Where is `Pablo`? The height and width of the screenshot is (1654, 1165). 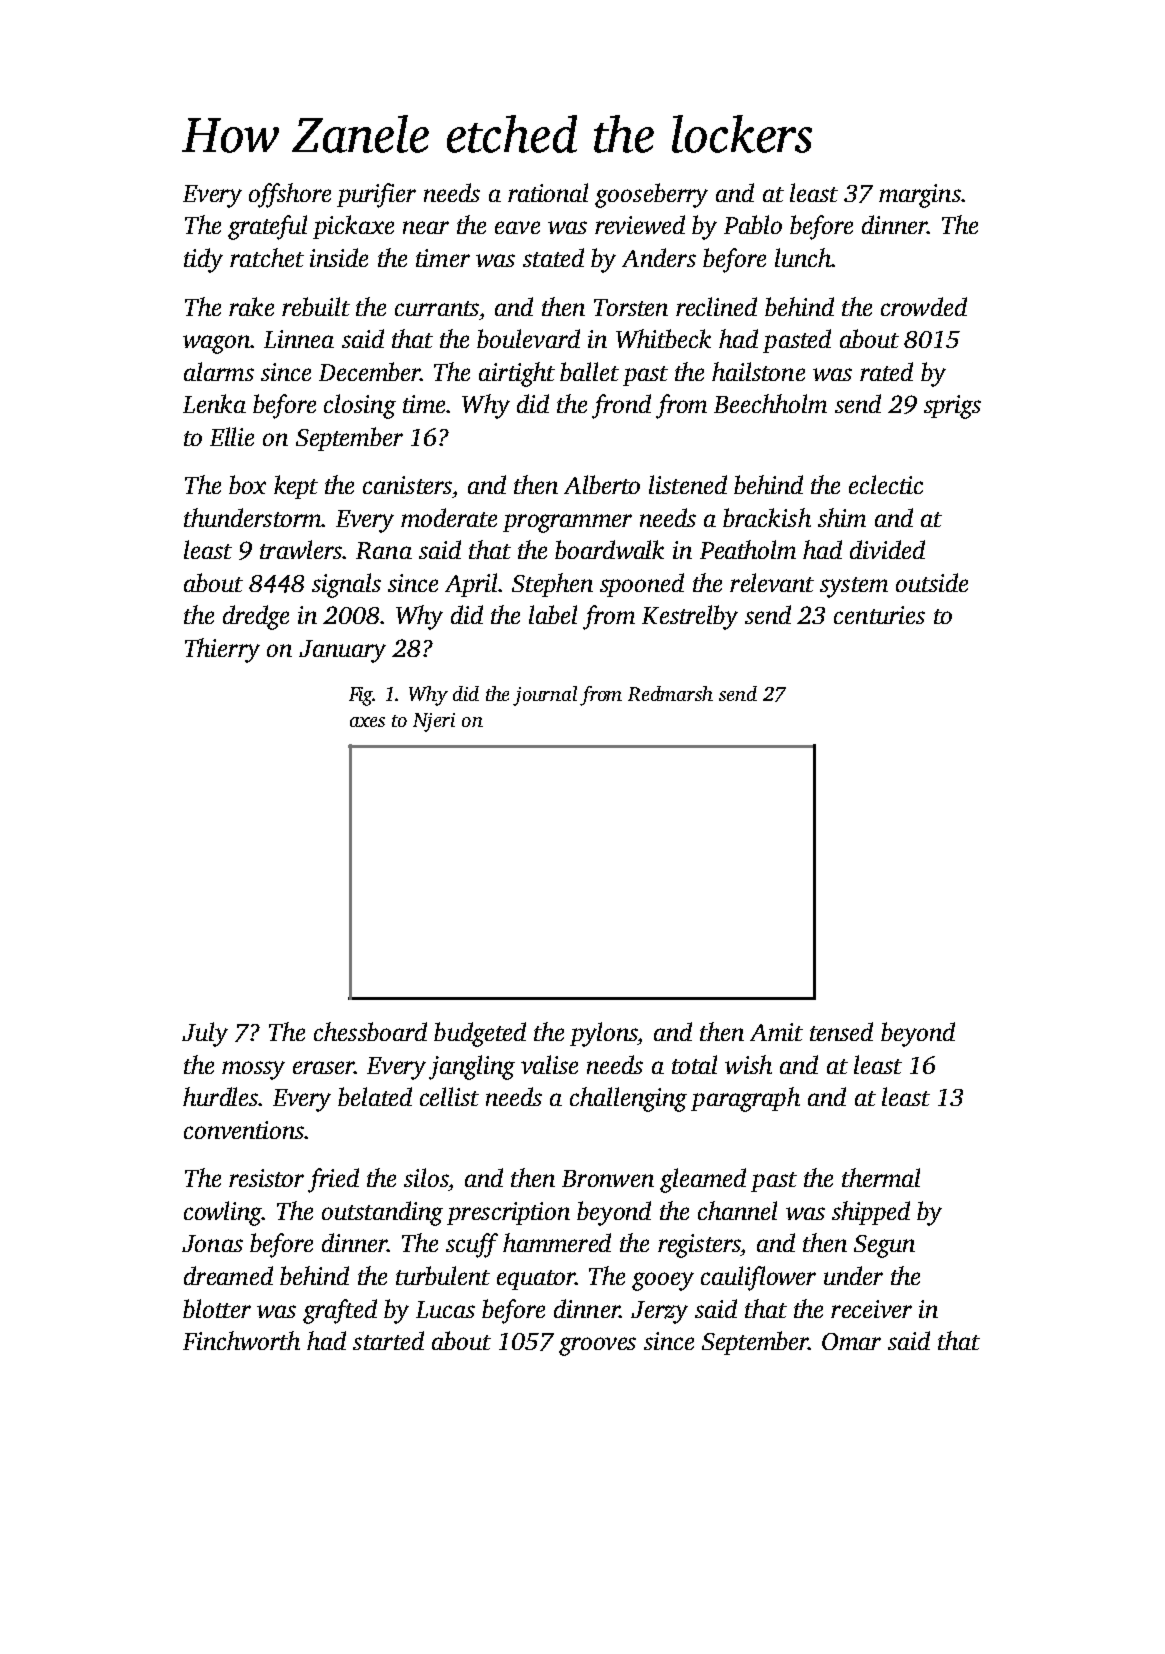
Pablo is located at coordinates (753, 224).
